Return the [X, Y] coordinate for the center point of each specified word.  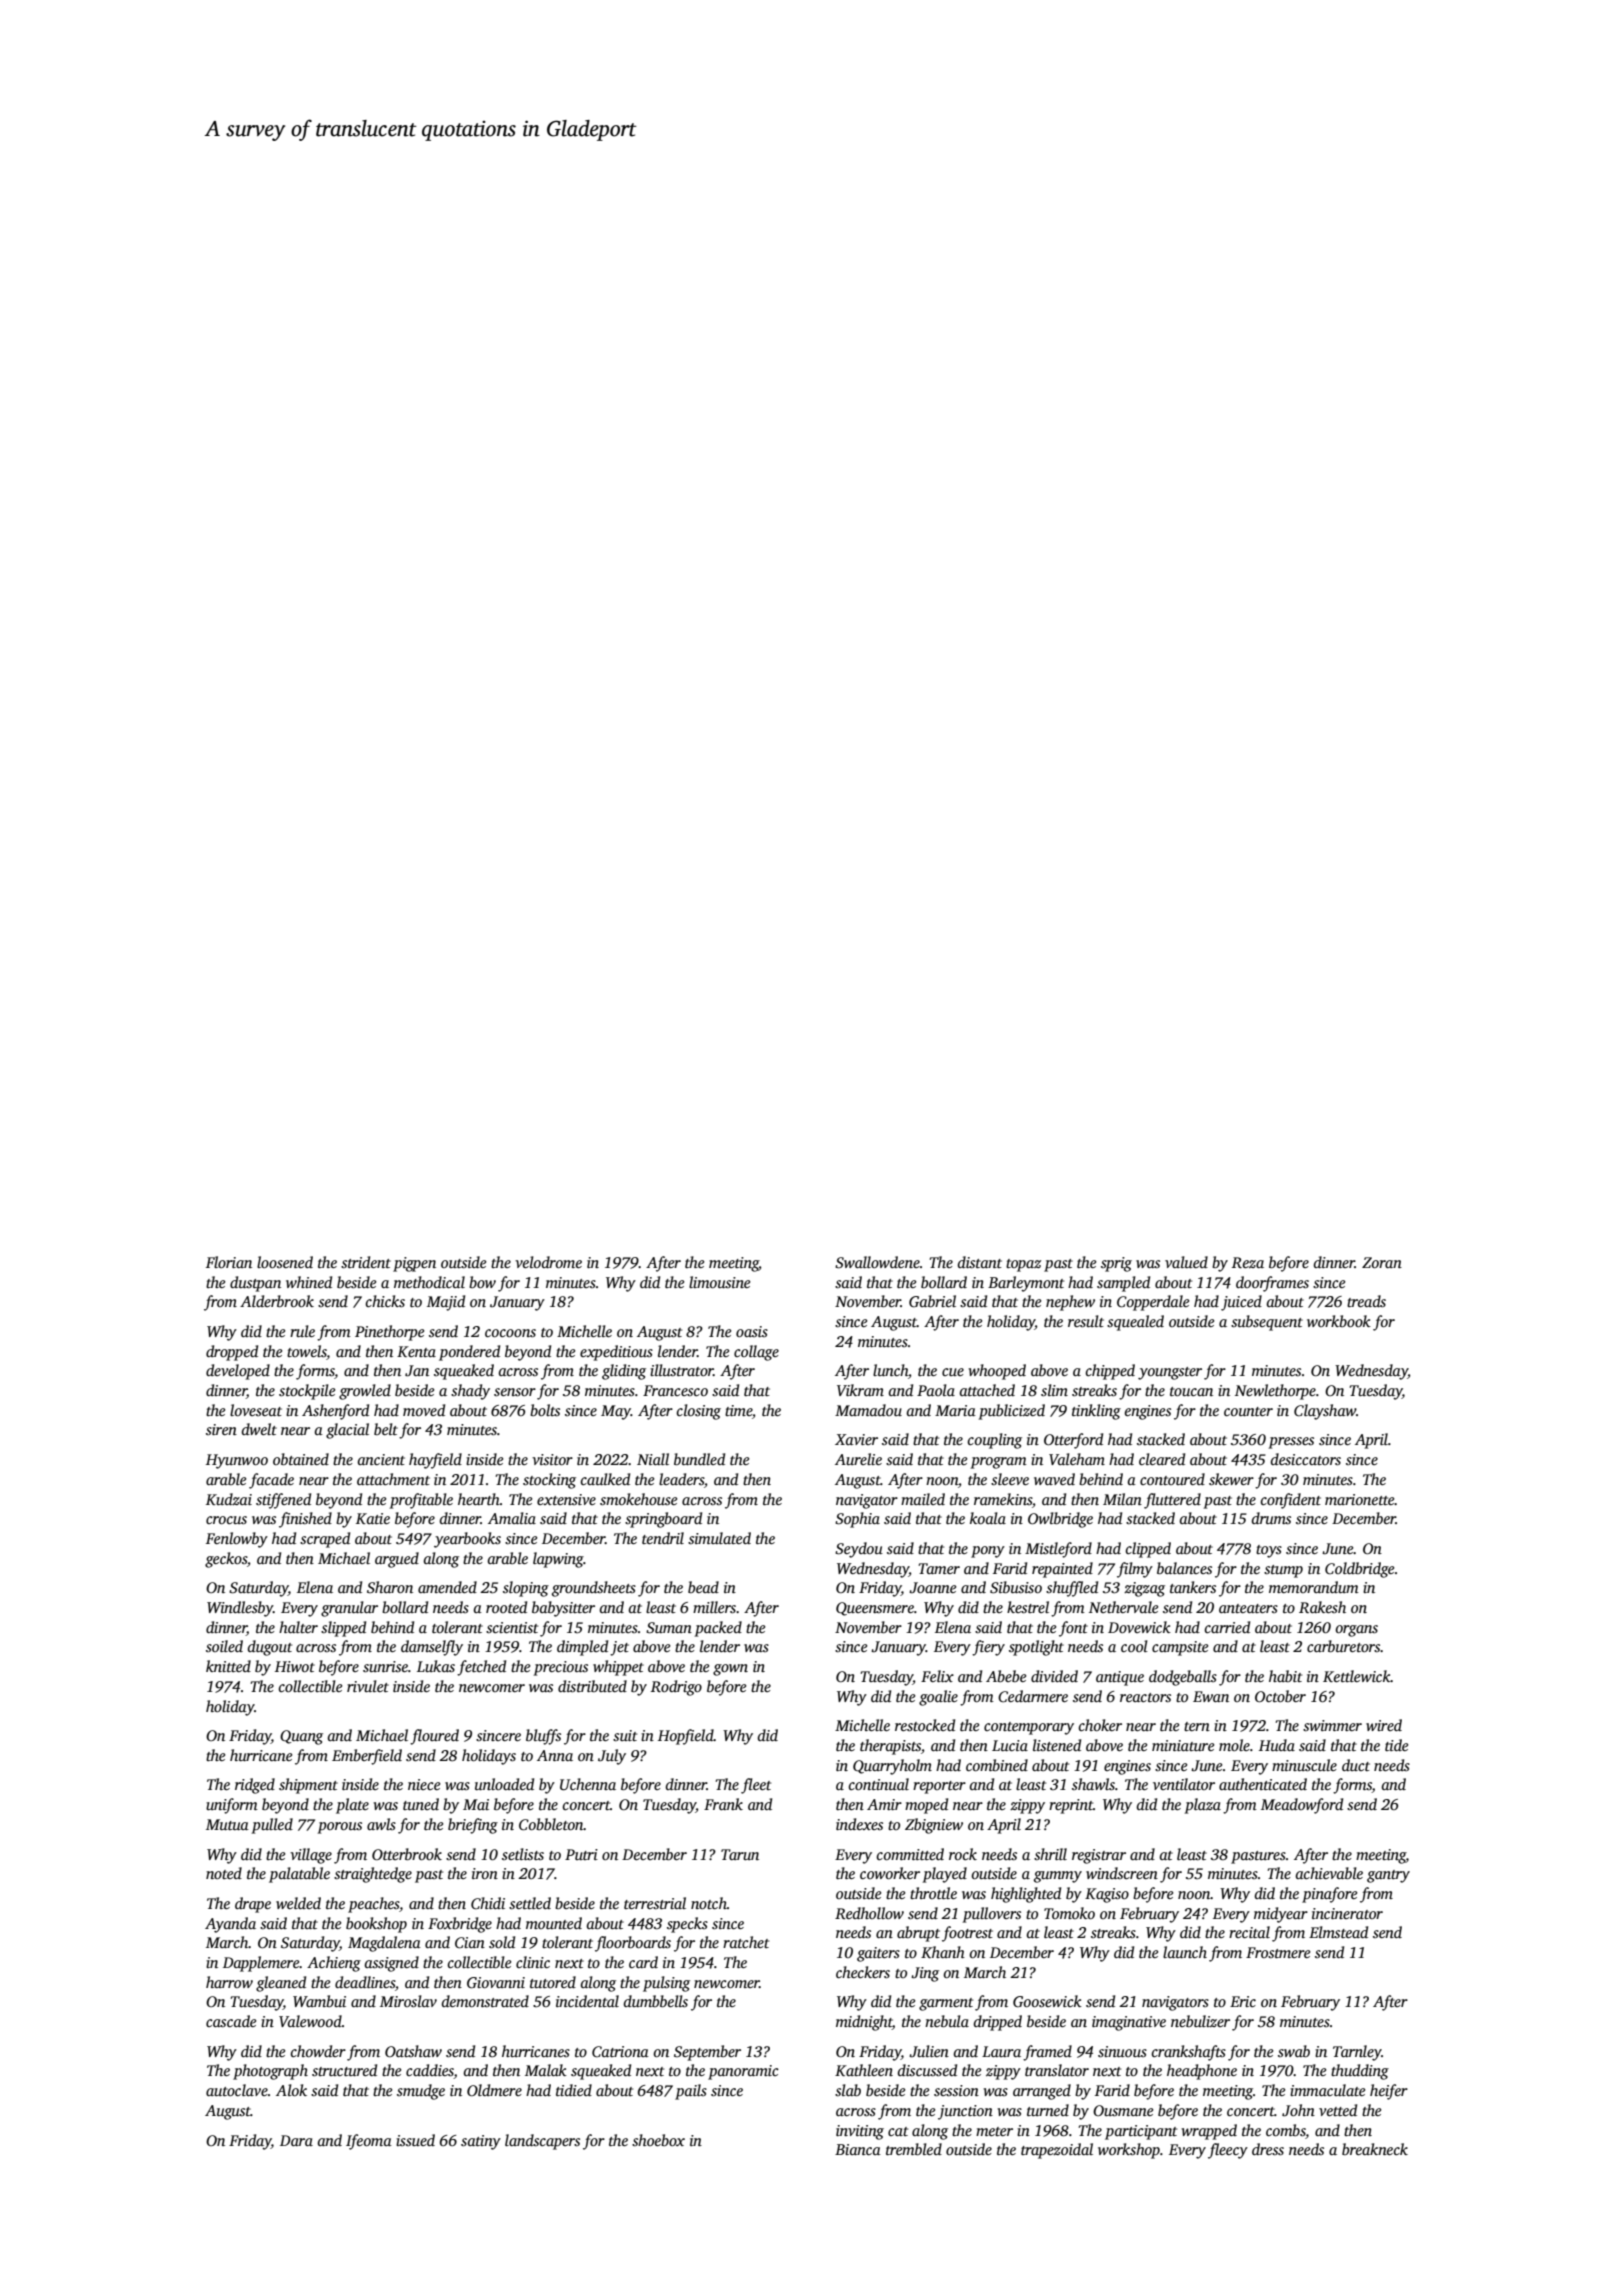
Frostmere [1278, 1952]
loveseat [256, 1410]
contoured [1172, 1479]
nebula [947, 2021]
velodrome [548, 1262]
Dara [296, 2140]
